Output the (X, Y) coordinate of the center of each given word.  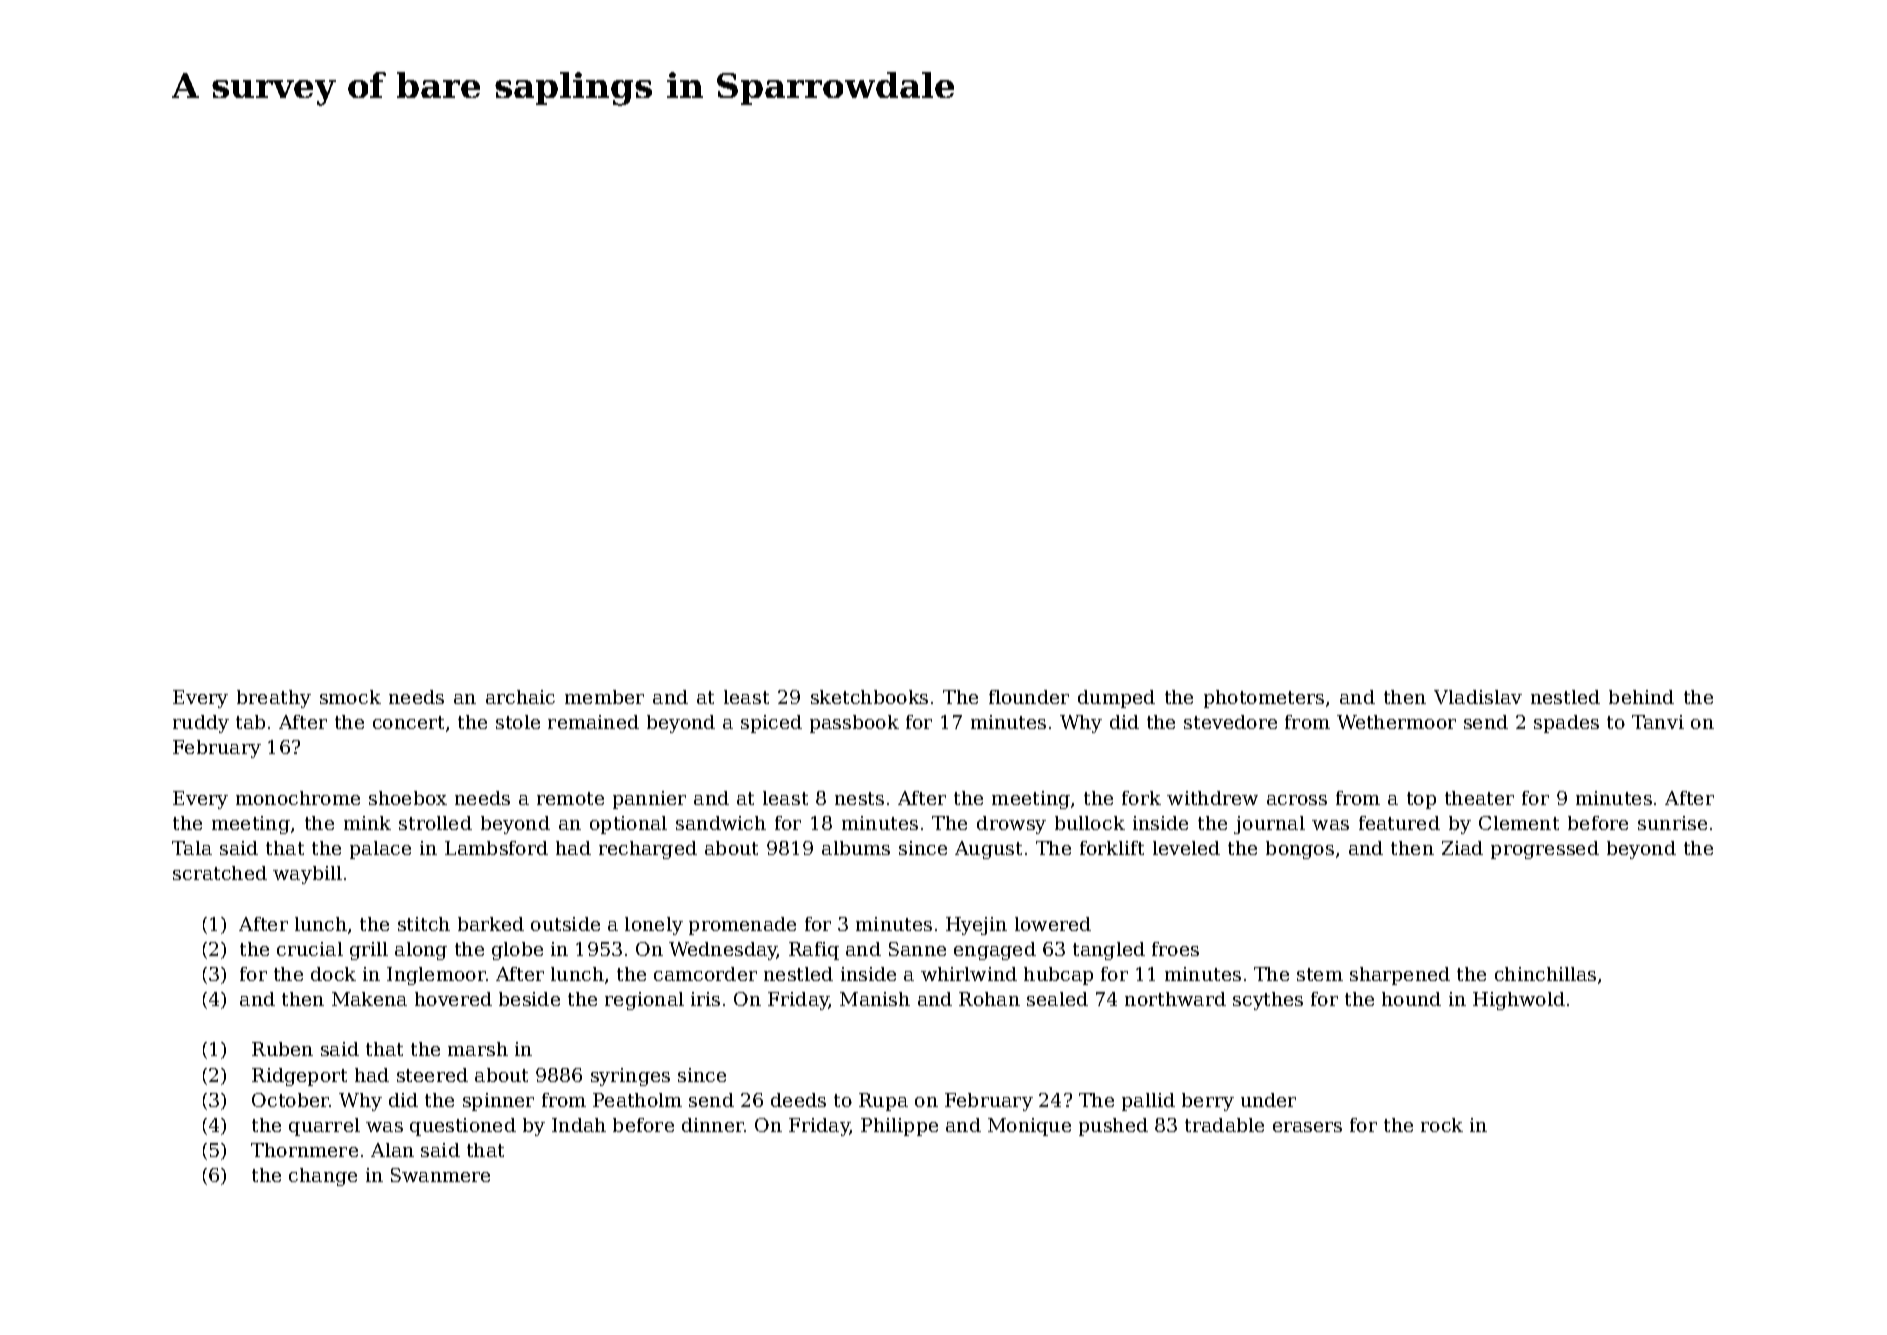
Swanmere (440, 1175)
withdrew (1212, 798)
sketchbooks (869, 697)
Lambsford (496, 848)
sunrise (1672, 823)
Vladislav (1478, 697)
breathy (274, 699)
